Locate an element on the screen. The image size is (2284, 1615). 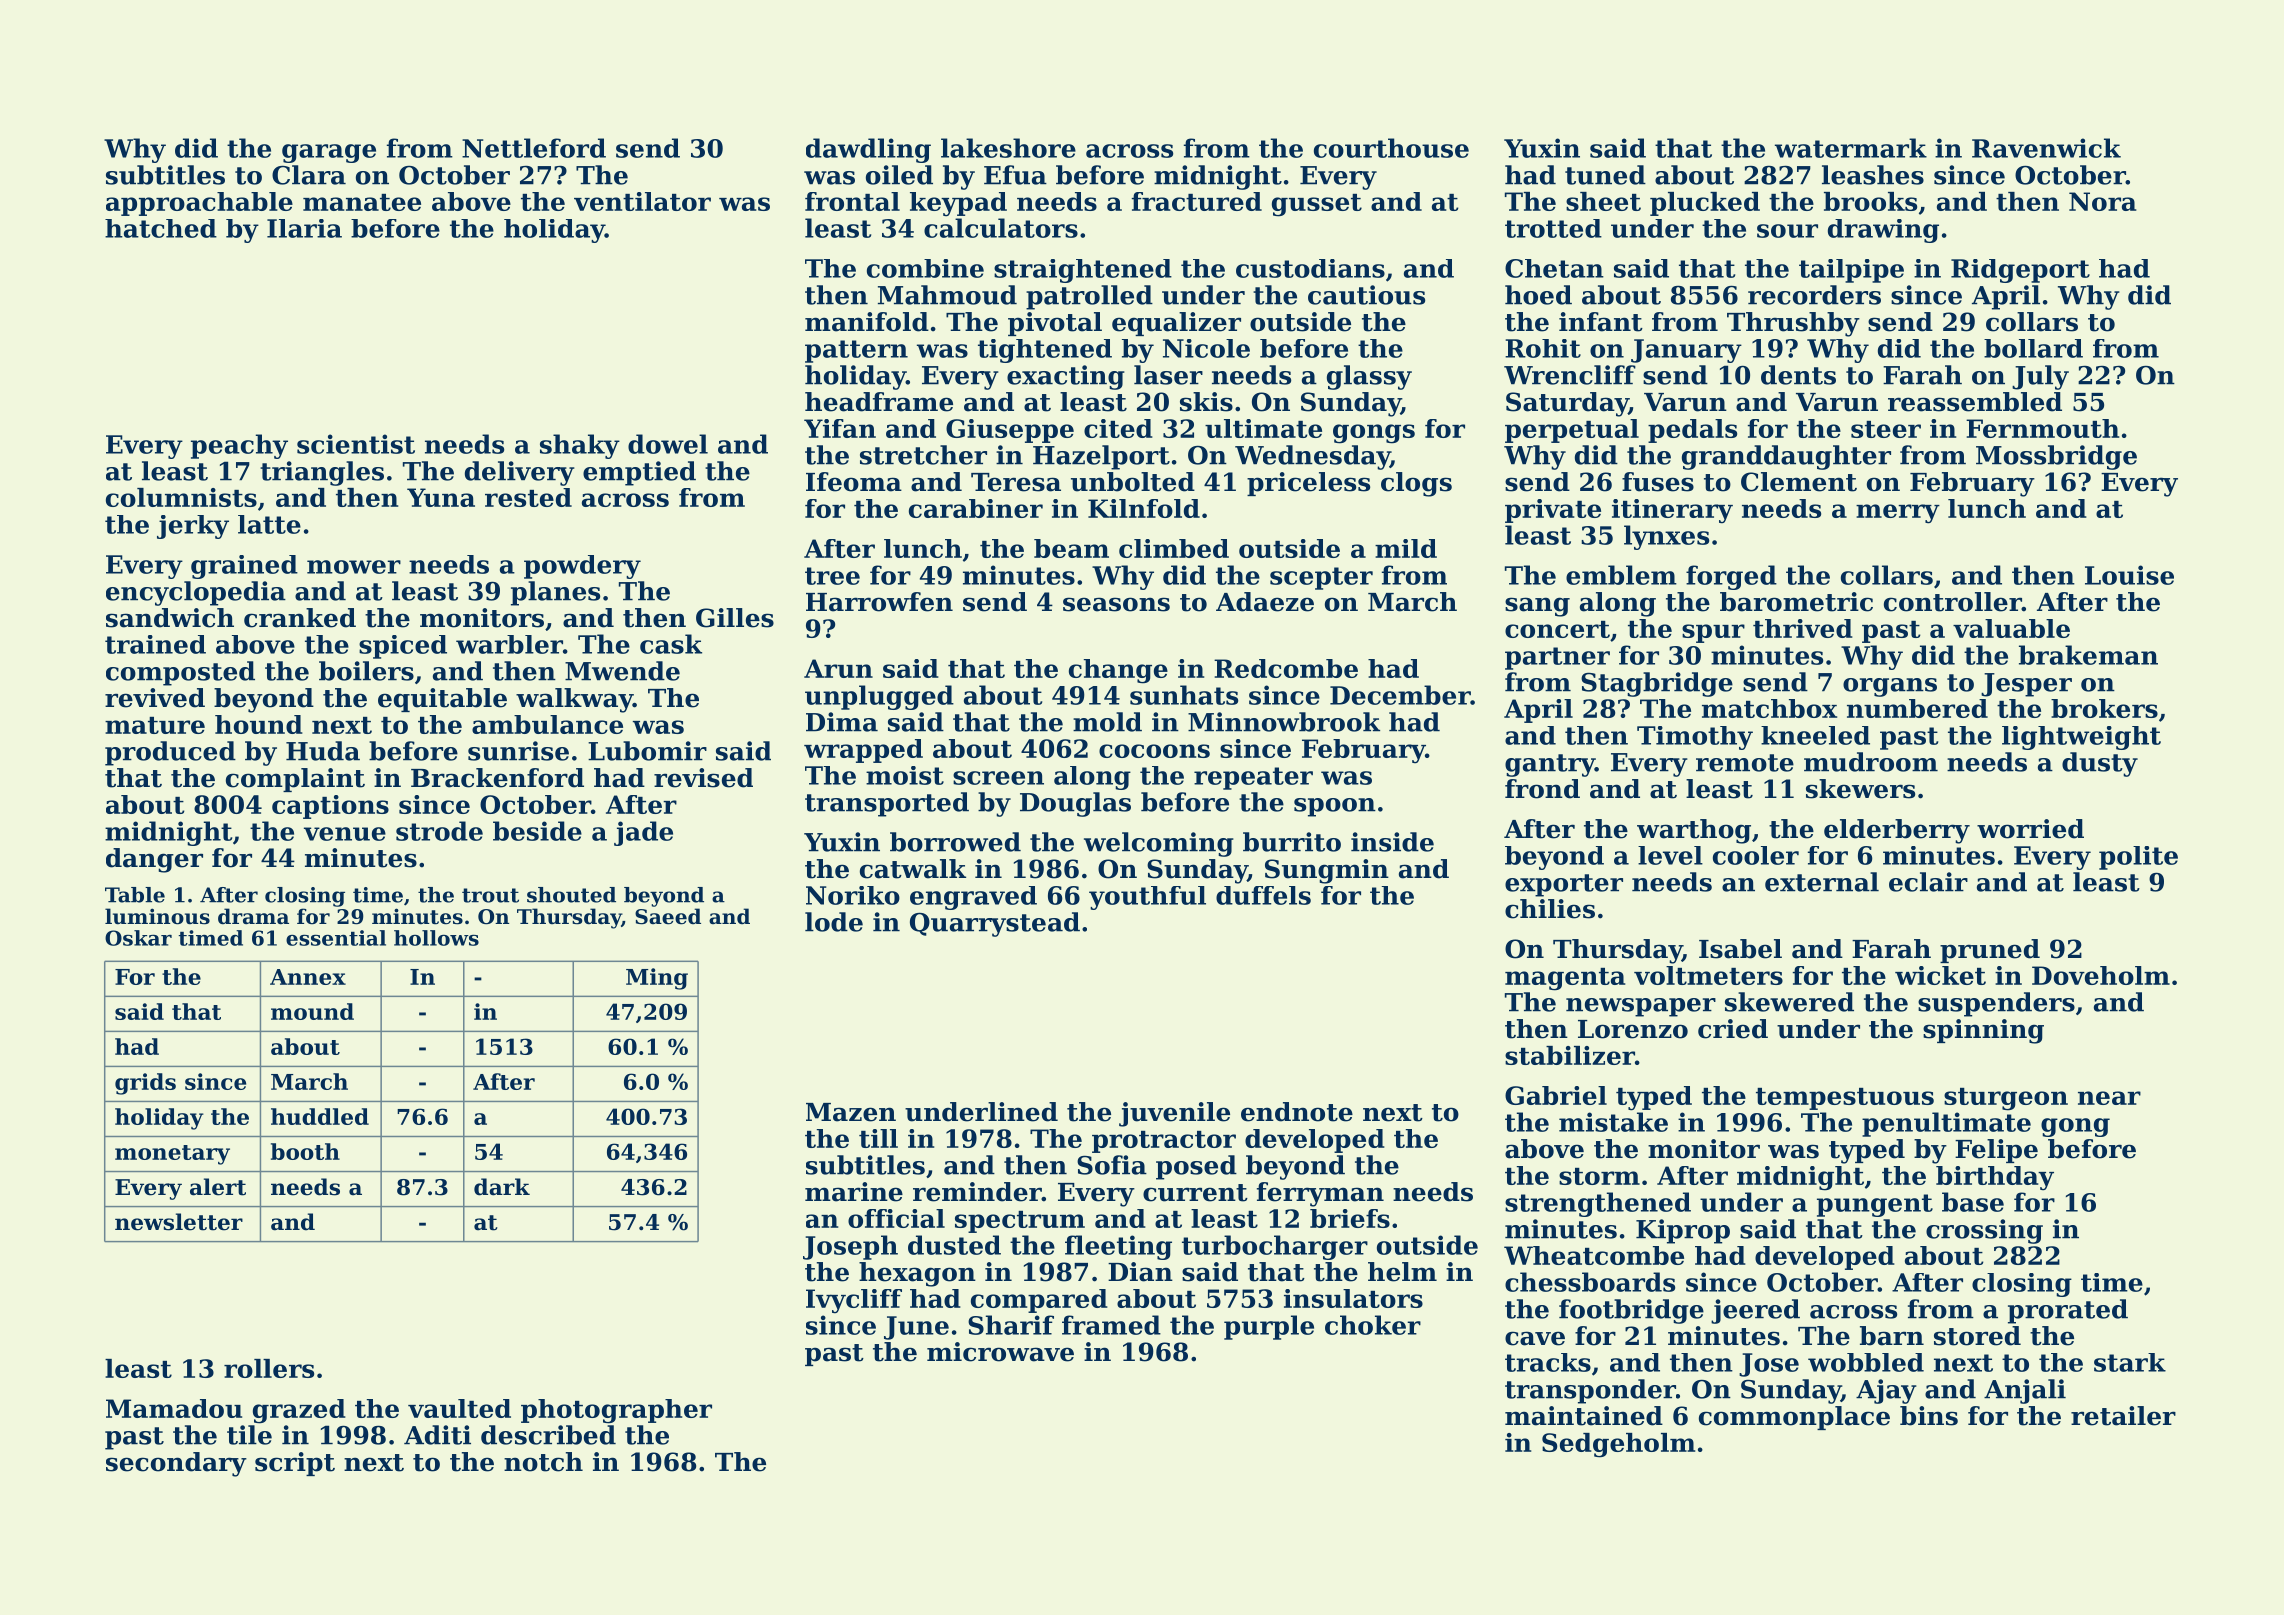
luminous is located at coordinates (157, 916).
